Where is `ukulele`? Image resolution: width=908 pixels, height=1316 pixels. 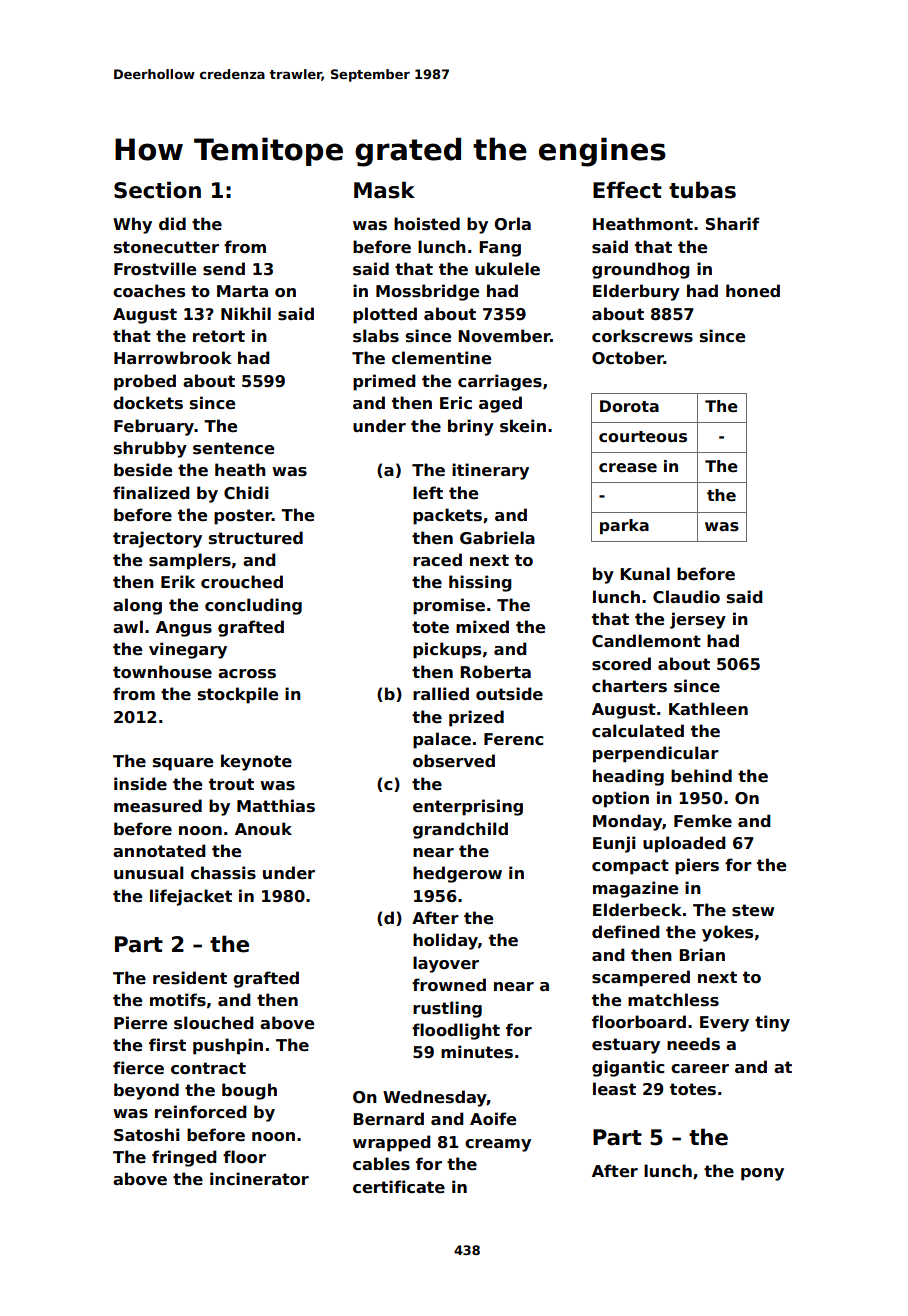 ukulele is located at coordinates (507, 269).
